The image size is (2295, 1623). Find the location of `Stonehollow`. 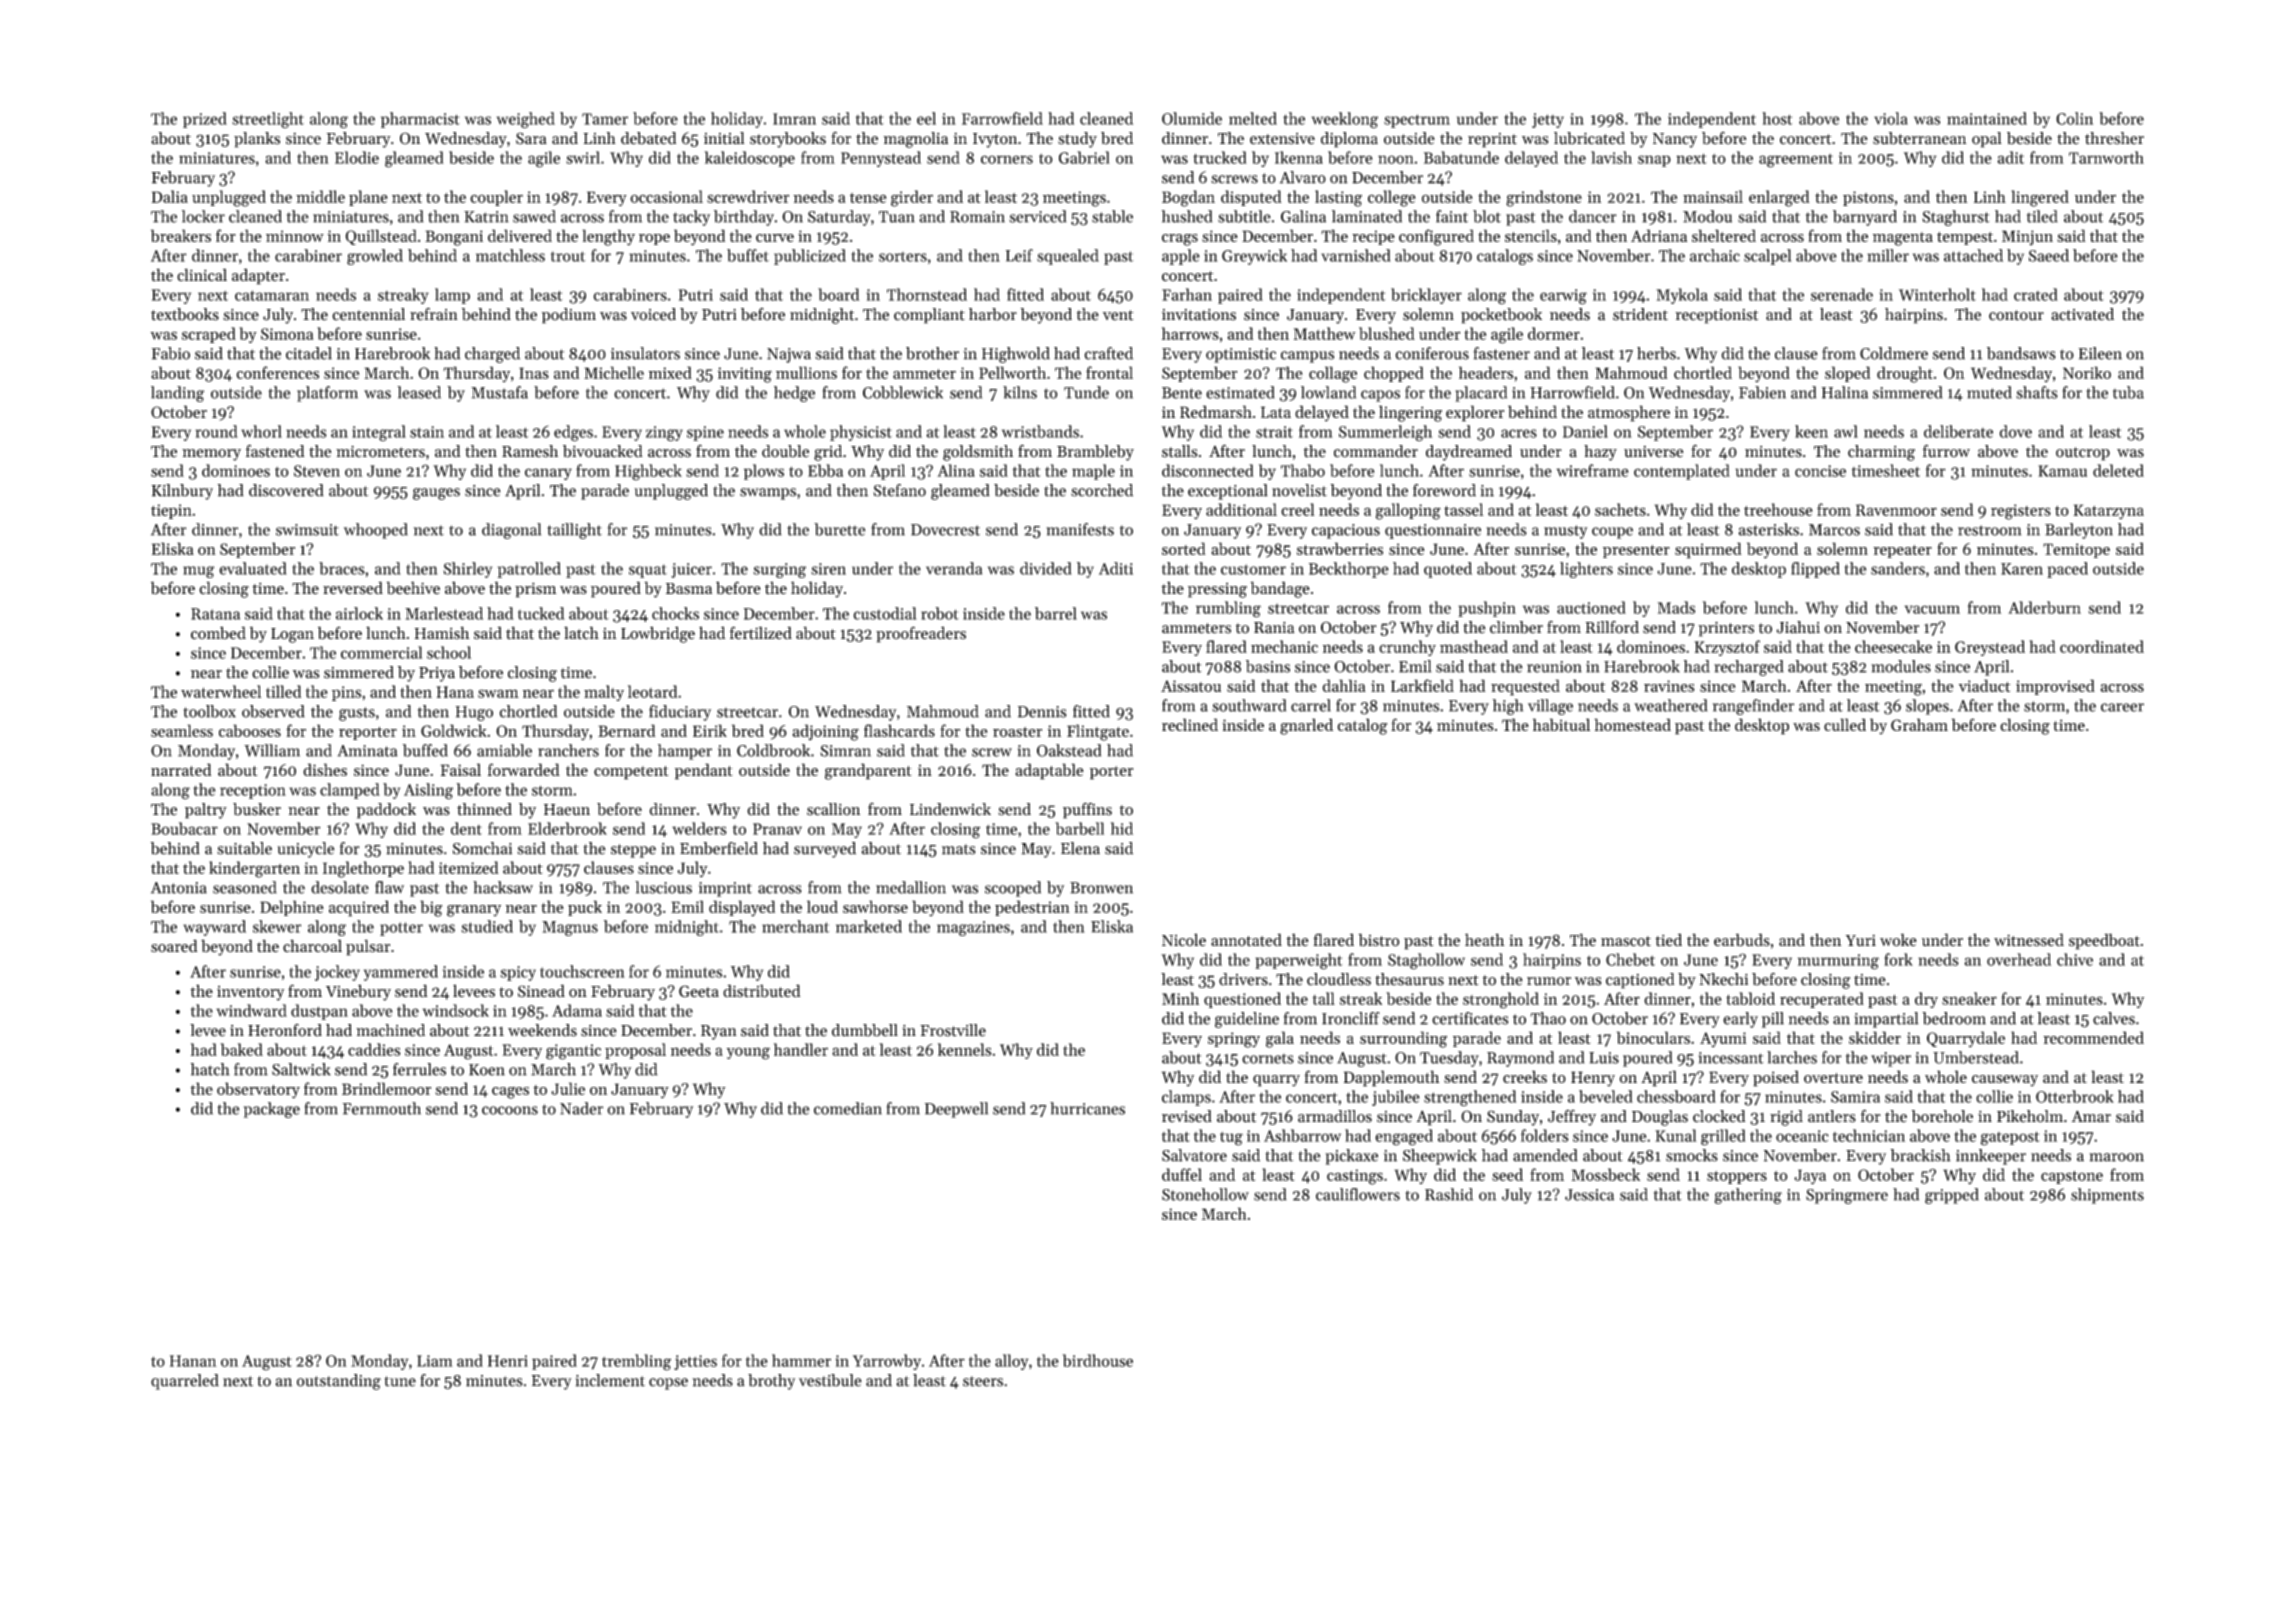

Stonehollow is located at coordinates (1205, 1194).
